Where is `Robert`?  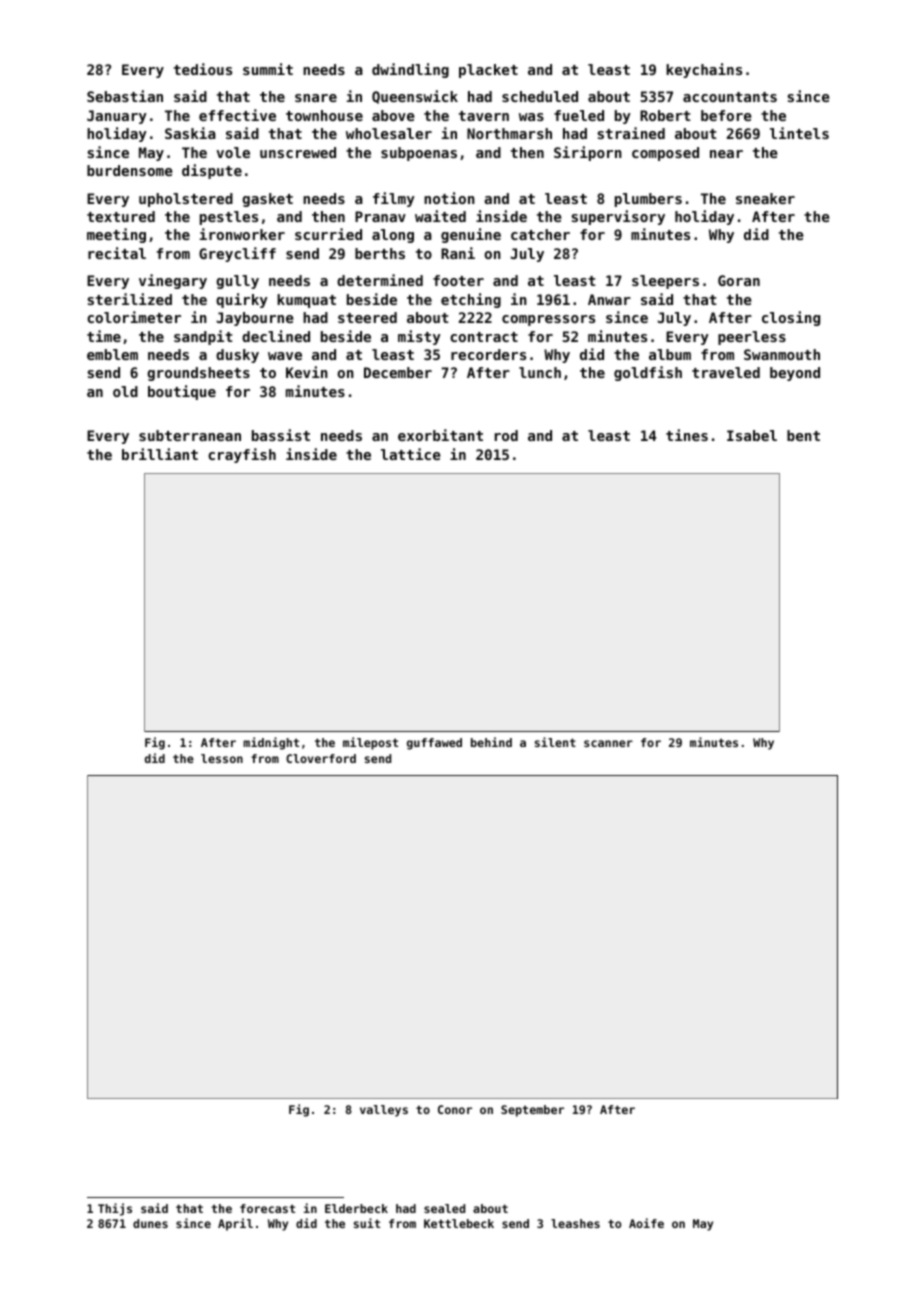
Robert is located at coordinates (665, 115).
